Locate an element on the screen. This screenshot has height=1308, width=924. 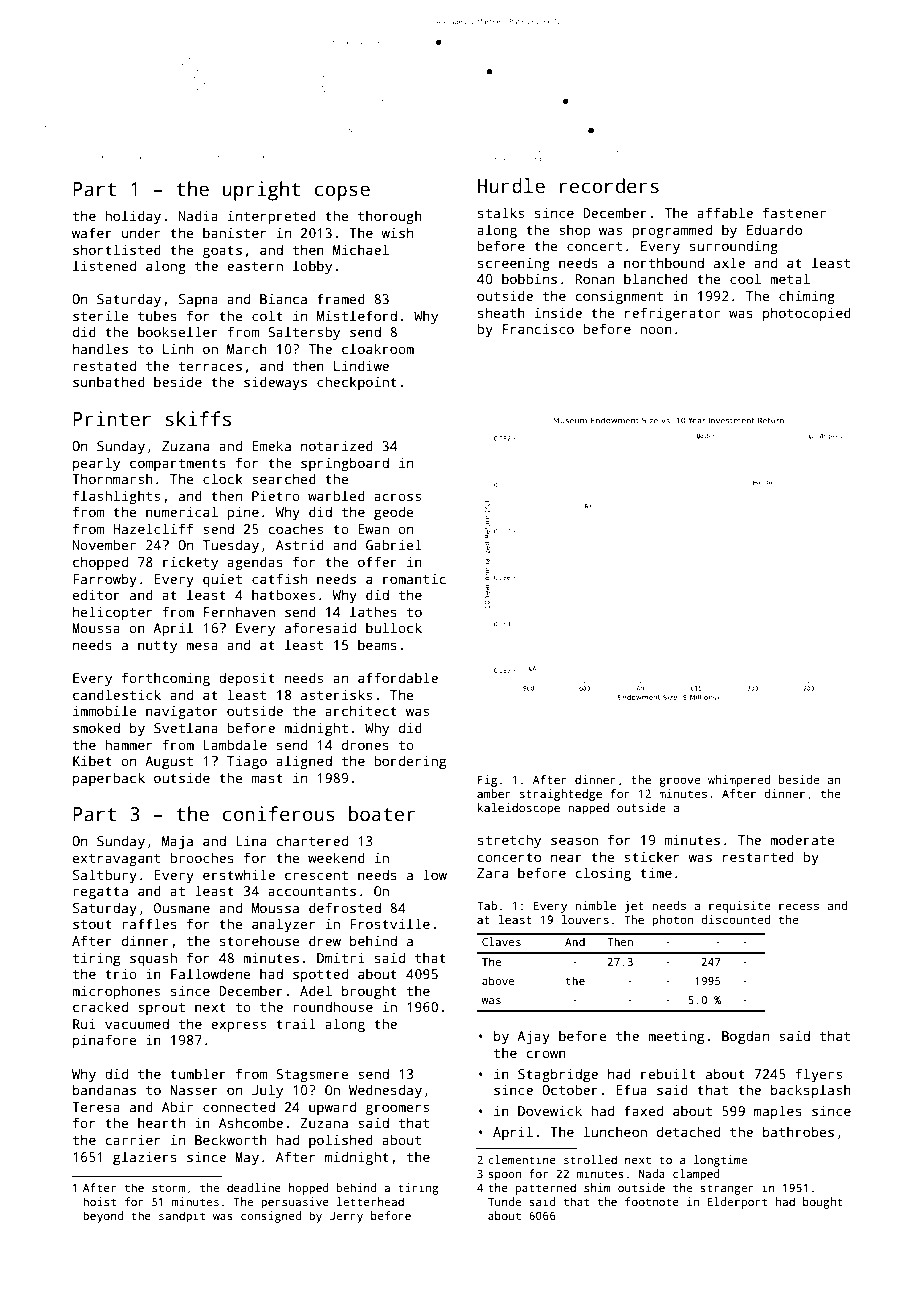
Francisco is located at coordinates (538, 328).
